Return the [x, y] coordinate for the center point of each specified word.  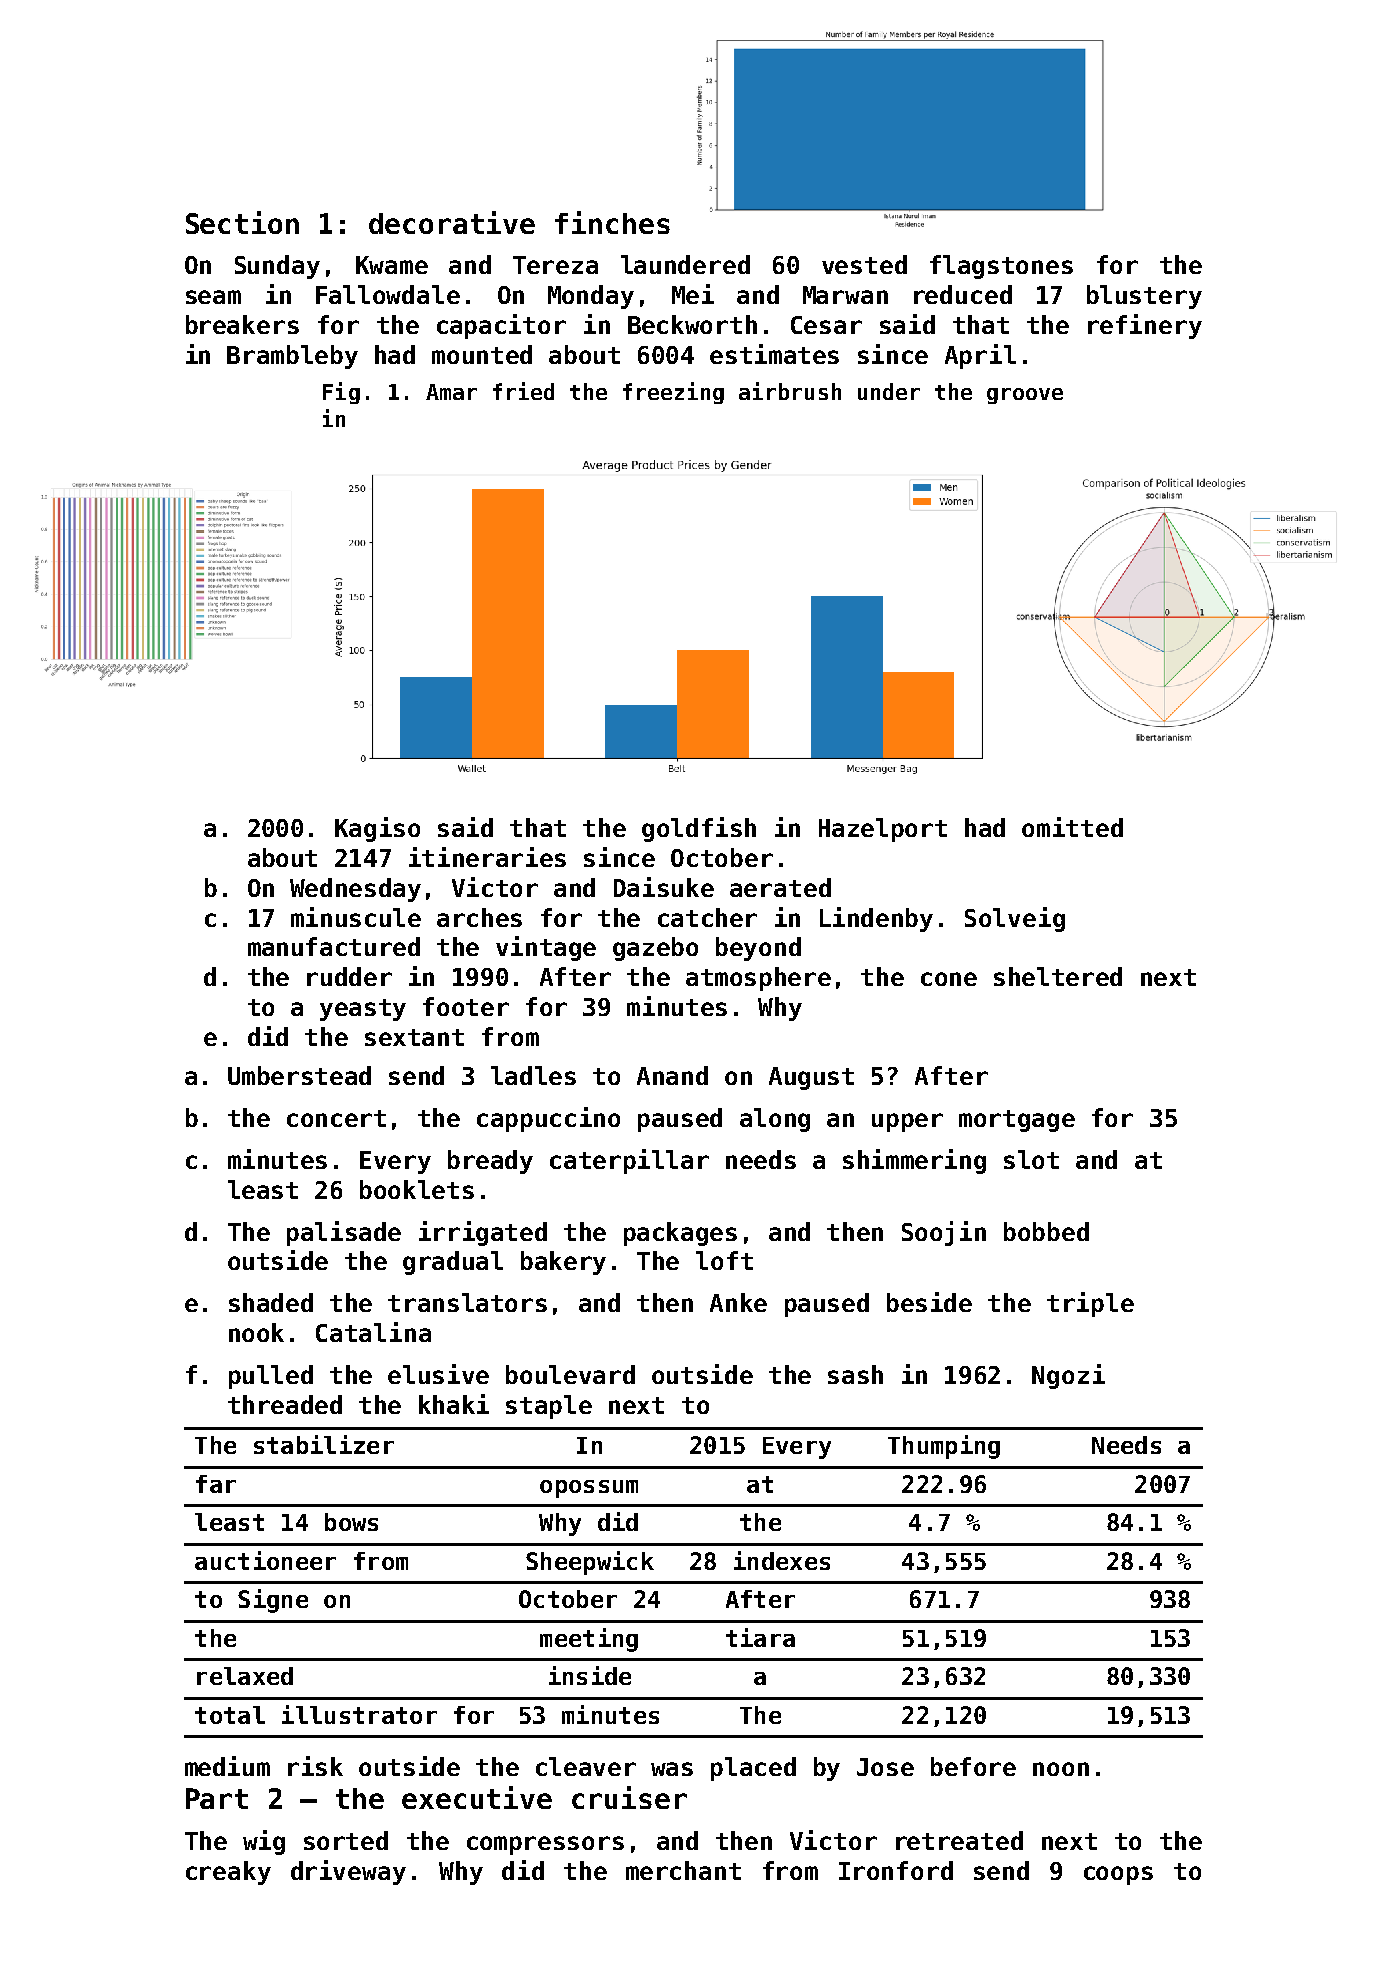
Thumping [944, 1447]
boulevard [570, 1374]
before [973, 1766]
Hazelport [883, 830]
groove [1025, 396]
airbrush [790, 391]
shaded [271, 1302]
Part [217, 1798]
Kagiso [377, 829]
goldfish [699, 829]
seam [213, 297]
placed [753, 1769]
